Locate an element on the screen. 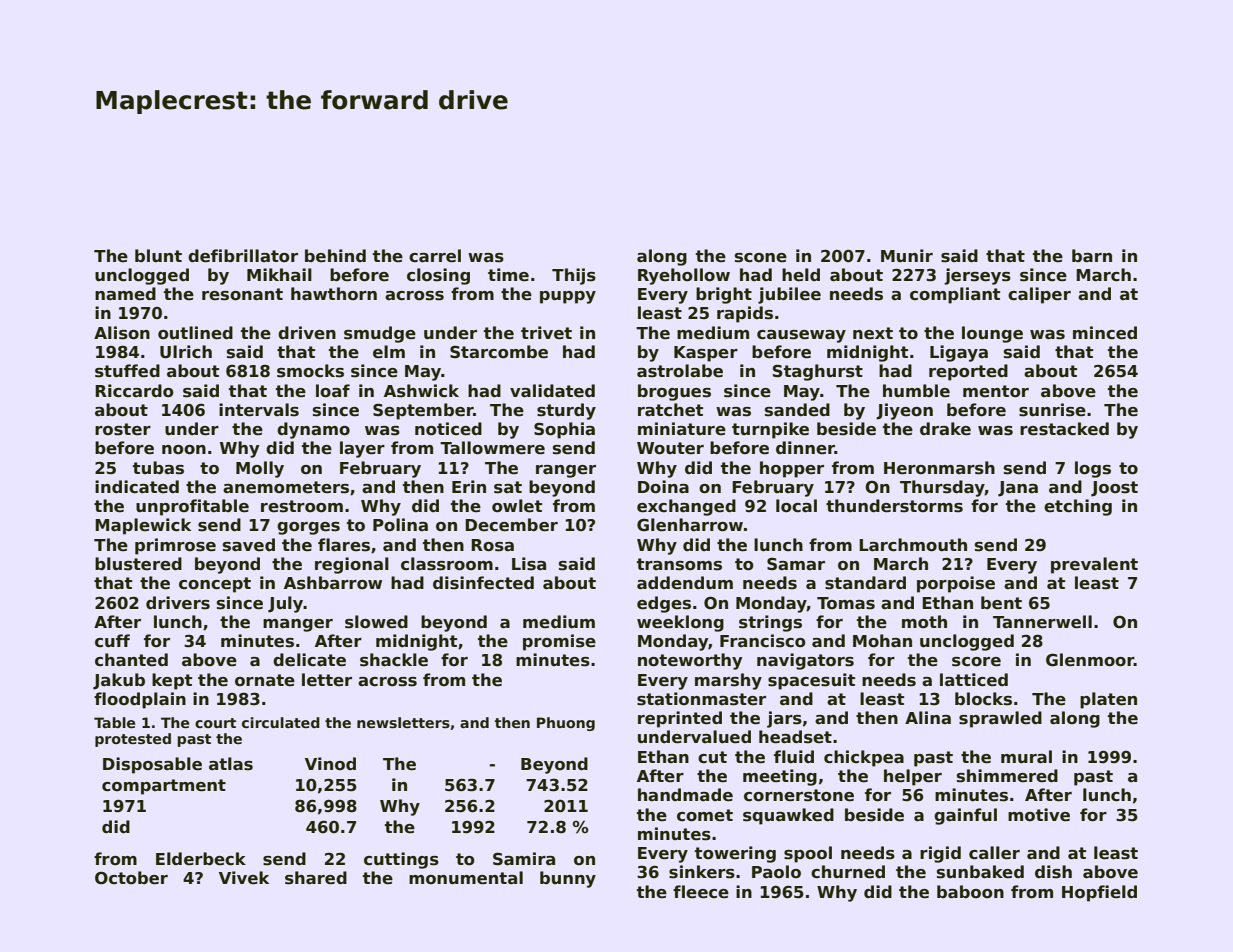 The width and height of the screenshot is (1233, 952). Thijs is located at coordinates (574, 276).
